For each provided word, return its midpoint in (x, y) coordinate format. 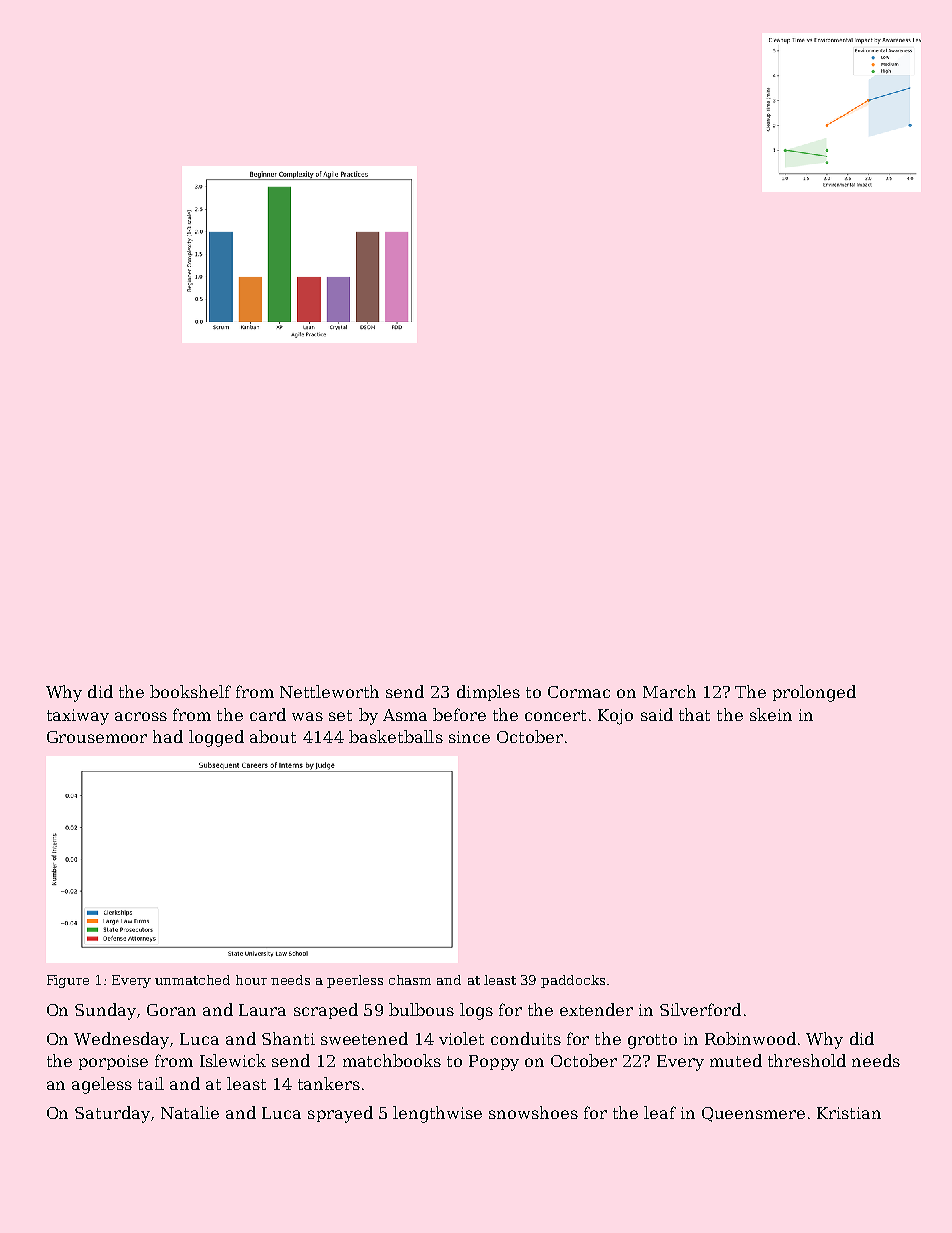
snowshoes (533, 1112)
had (168, 736)
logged (216, 738)
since (469, 737)
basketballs (396, 736)
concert (555, 715)
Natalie (190, 1112)
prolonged (814, 693)
